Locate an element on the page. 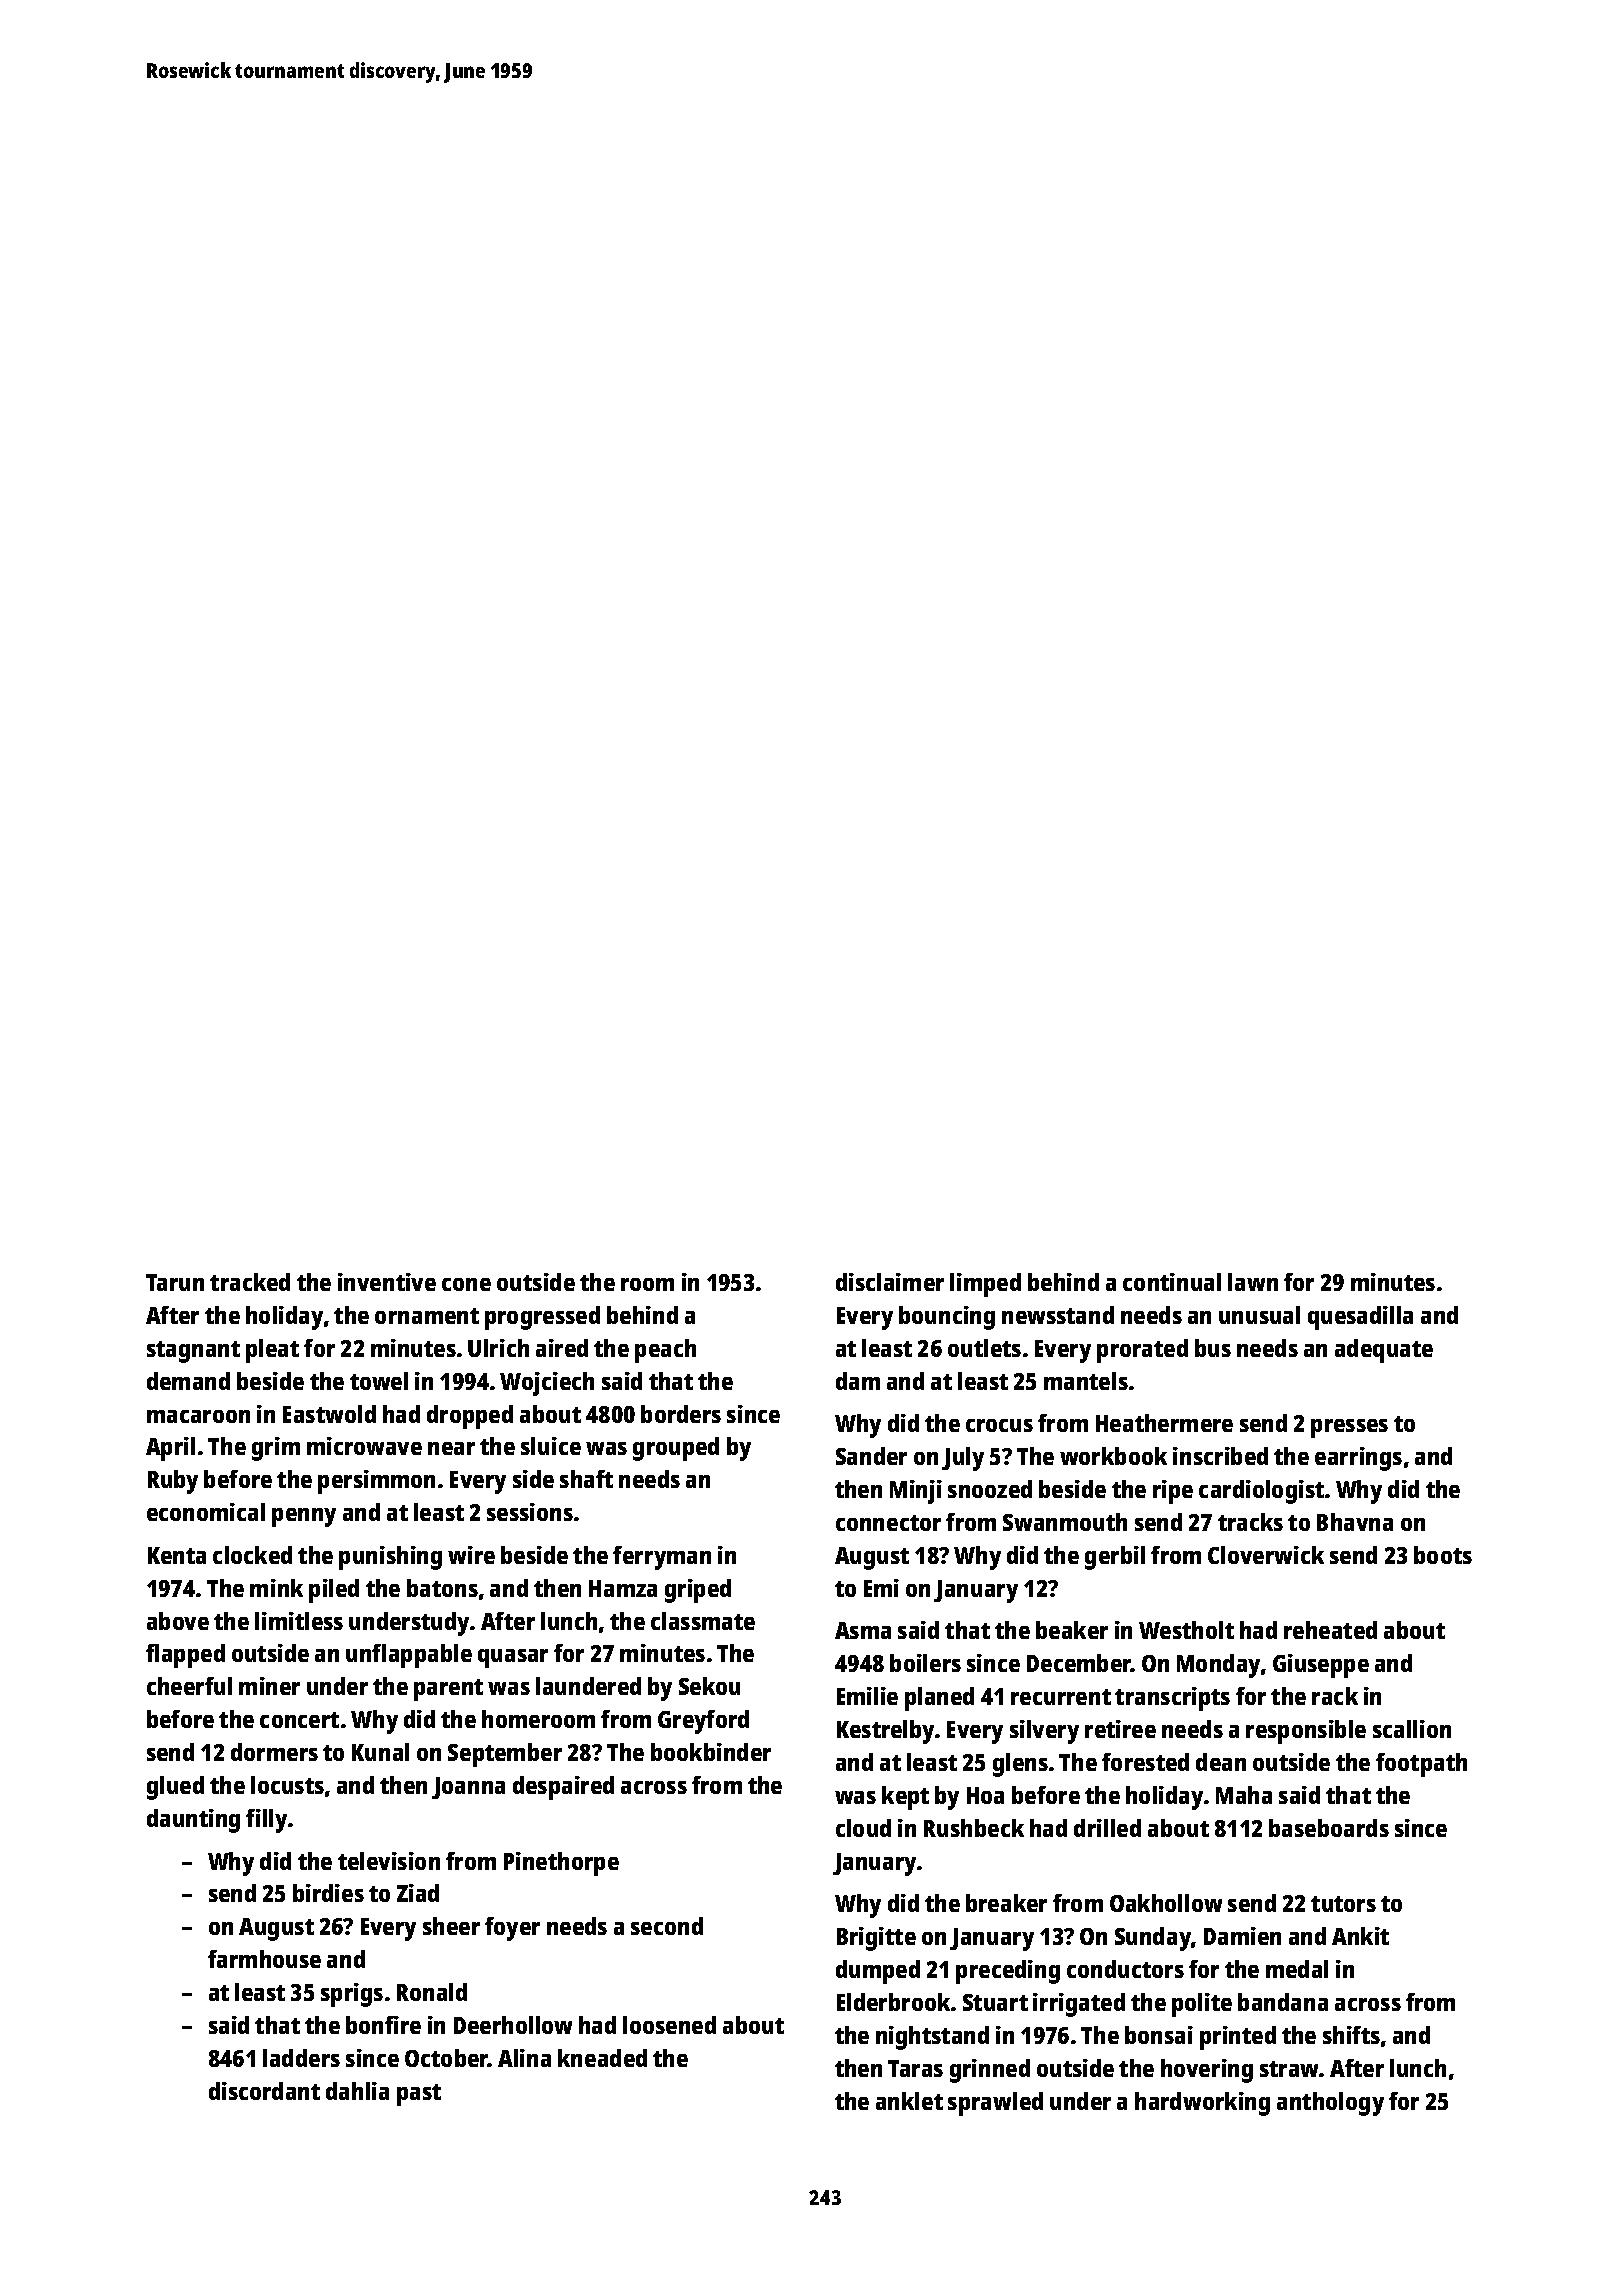  shaft is located at coordinates (586, 1479).
